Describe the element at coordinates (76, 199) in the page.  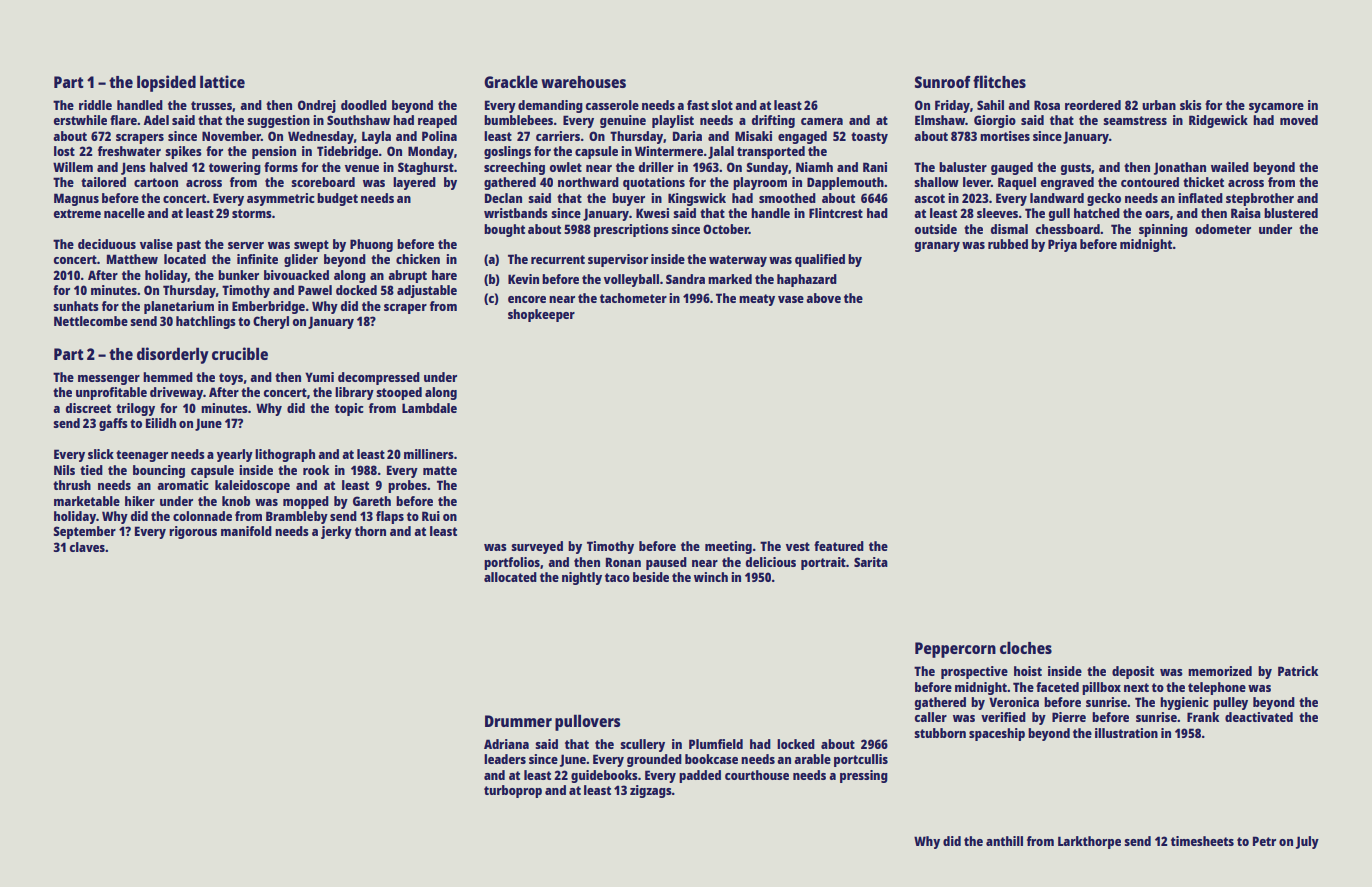
I see `Magnus` at that location.
